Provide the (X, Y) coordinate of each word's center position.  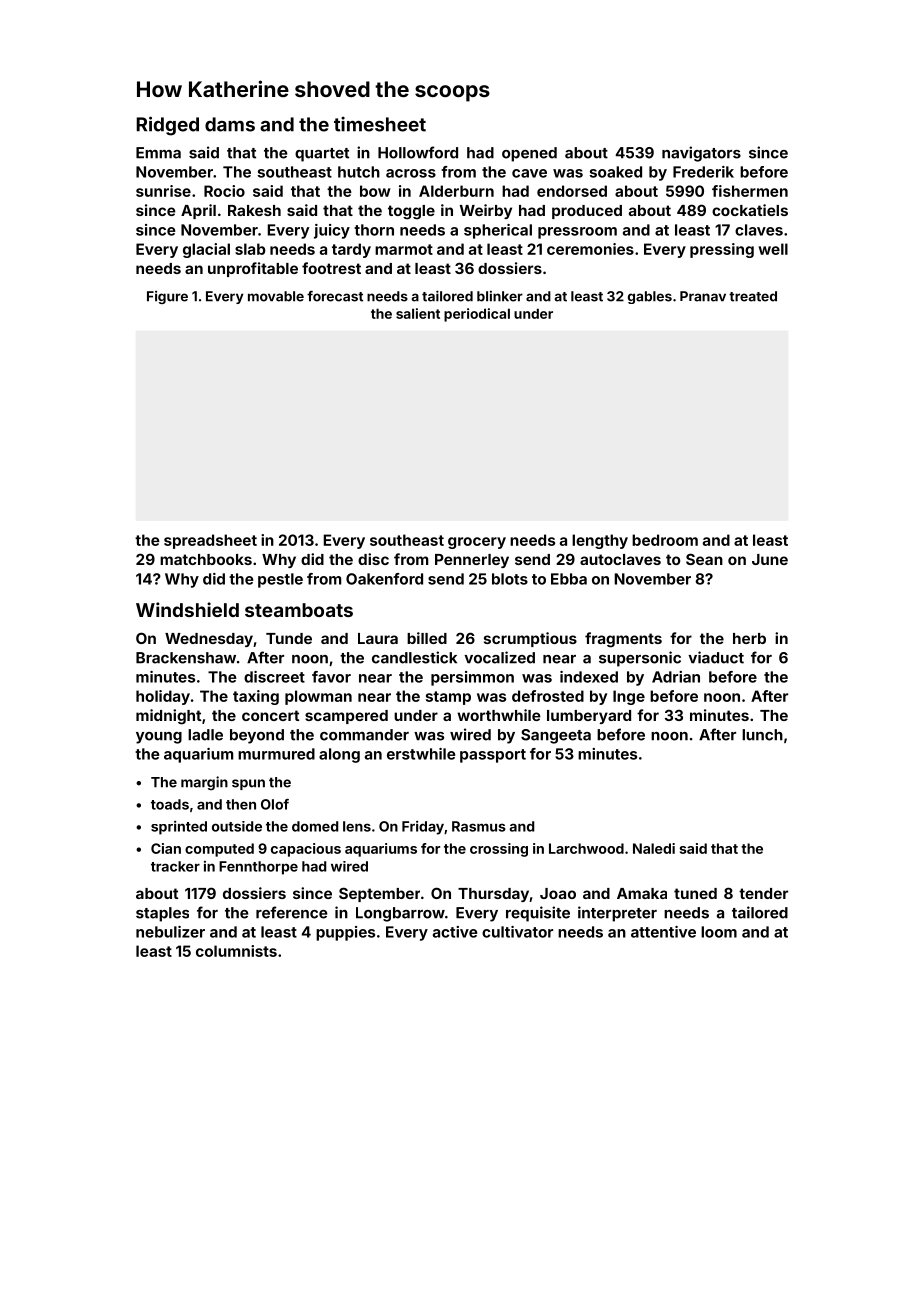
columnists (236, 951)
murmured (276, 754)
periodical (477, 315)
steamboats (299, 610)
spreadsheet (210, 541)
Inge (629, 697)
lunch (762, 735)
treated (753, 296)
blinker (500, 296)
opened (529, 154)
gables (650, 297)
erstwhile (421, 754)
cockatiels (750, 210)
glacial (206, 250)
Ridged (167, 126)
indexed (589, 677)
